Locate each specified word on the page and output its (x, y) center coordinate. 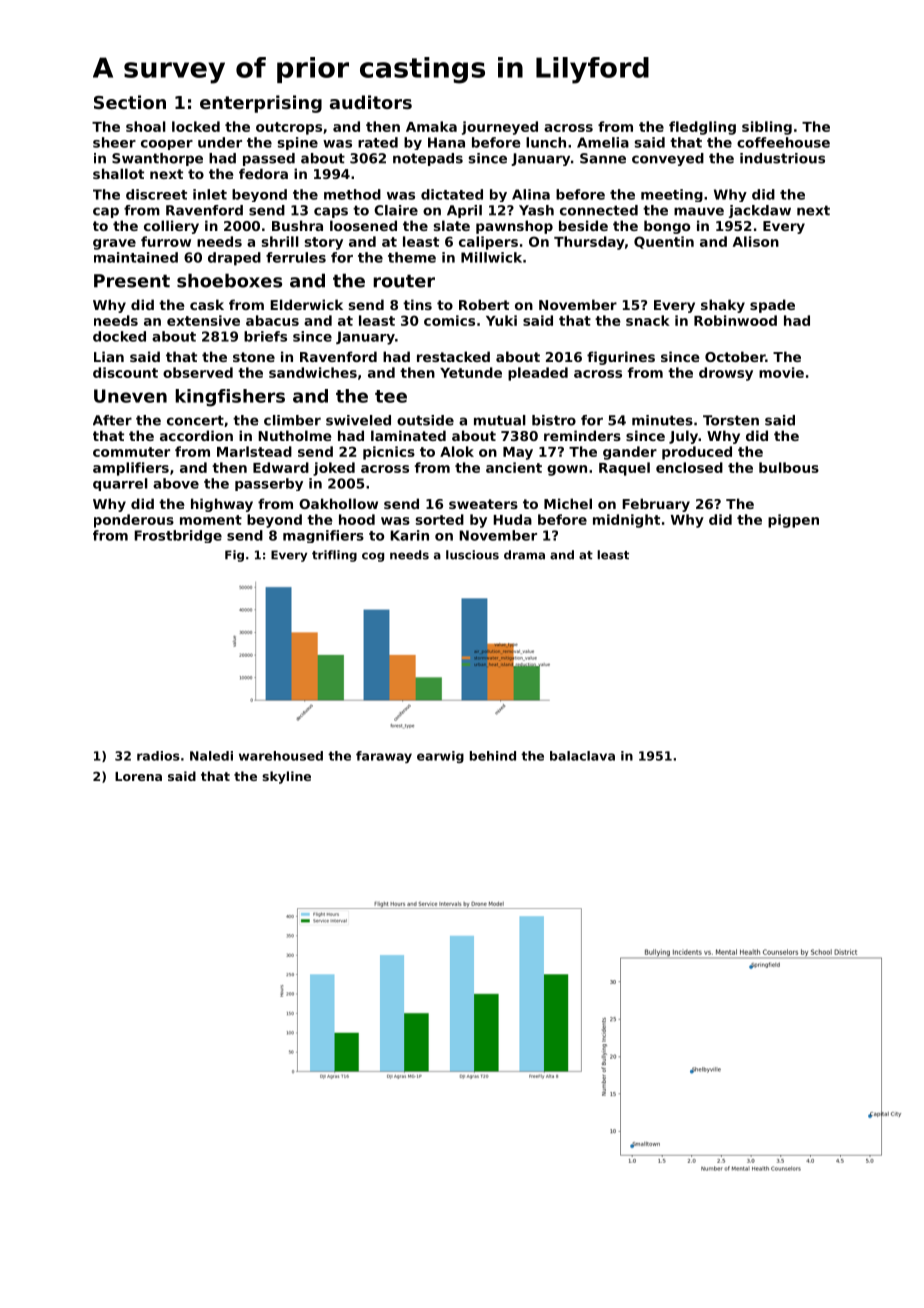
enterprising (261, 104)
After (112, 420)
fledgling (702, 128)
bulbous (789, 467)
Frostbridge (178, 536)
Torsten (731, 420)
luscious (472, 555)
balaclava (582, 756)
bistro (554, 420)
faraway (384, 757)
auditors (371, 102)
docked (119, 336)
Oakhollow (338, 503)
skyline (286, 777)
